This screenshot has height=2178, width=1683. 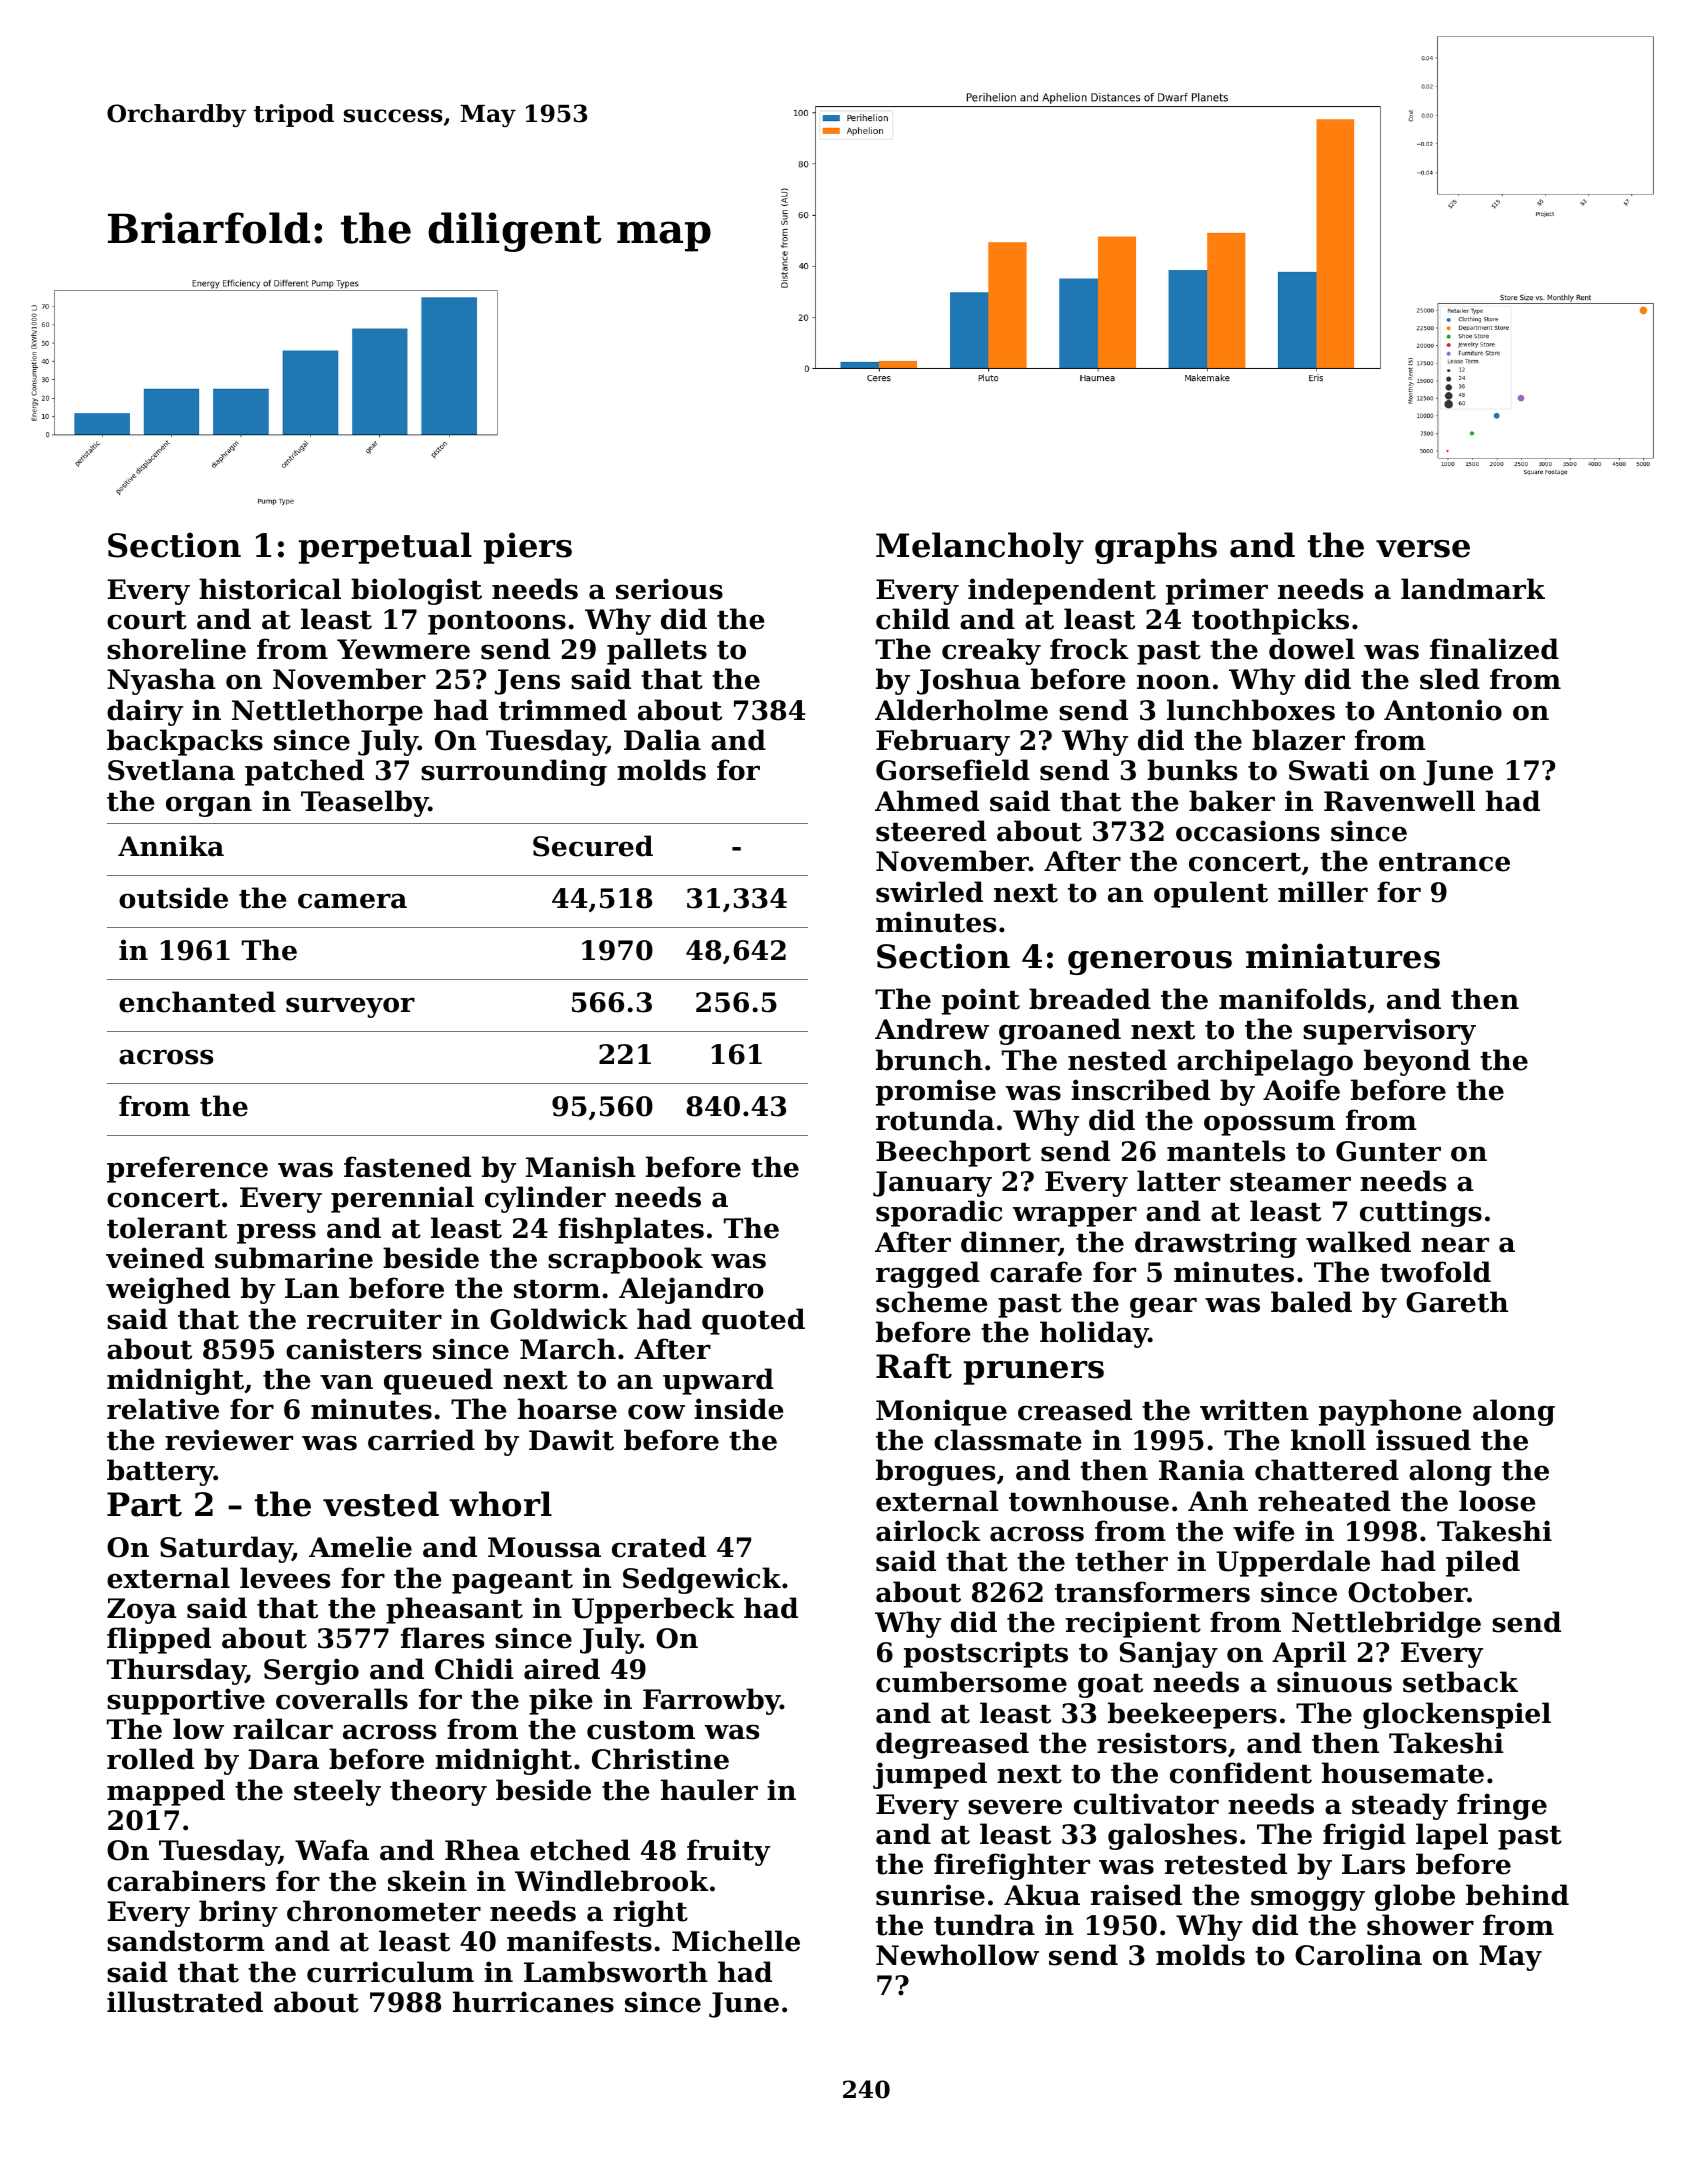 What do you see at coordinates (702, 1580) in the screenshot?
I see `Sedgewick` at bounding box center [702, 1580].
